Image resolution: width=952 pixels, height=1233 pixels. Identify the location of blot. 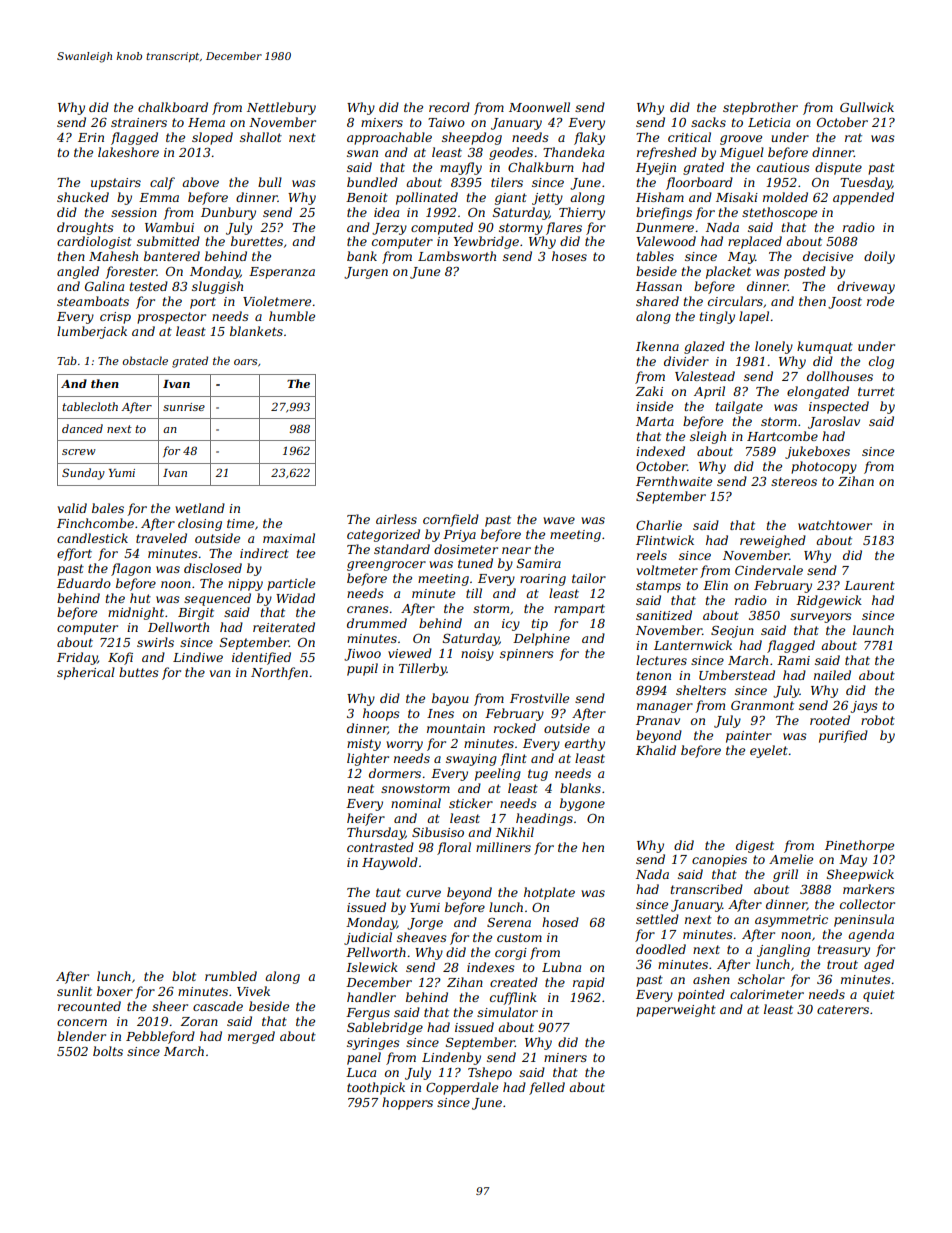
(184, 976).
